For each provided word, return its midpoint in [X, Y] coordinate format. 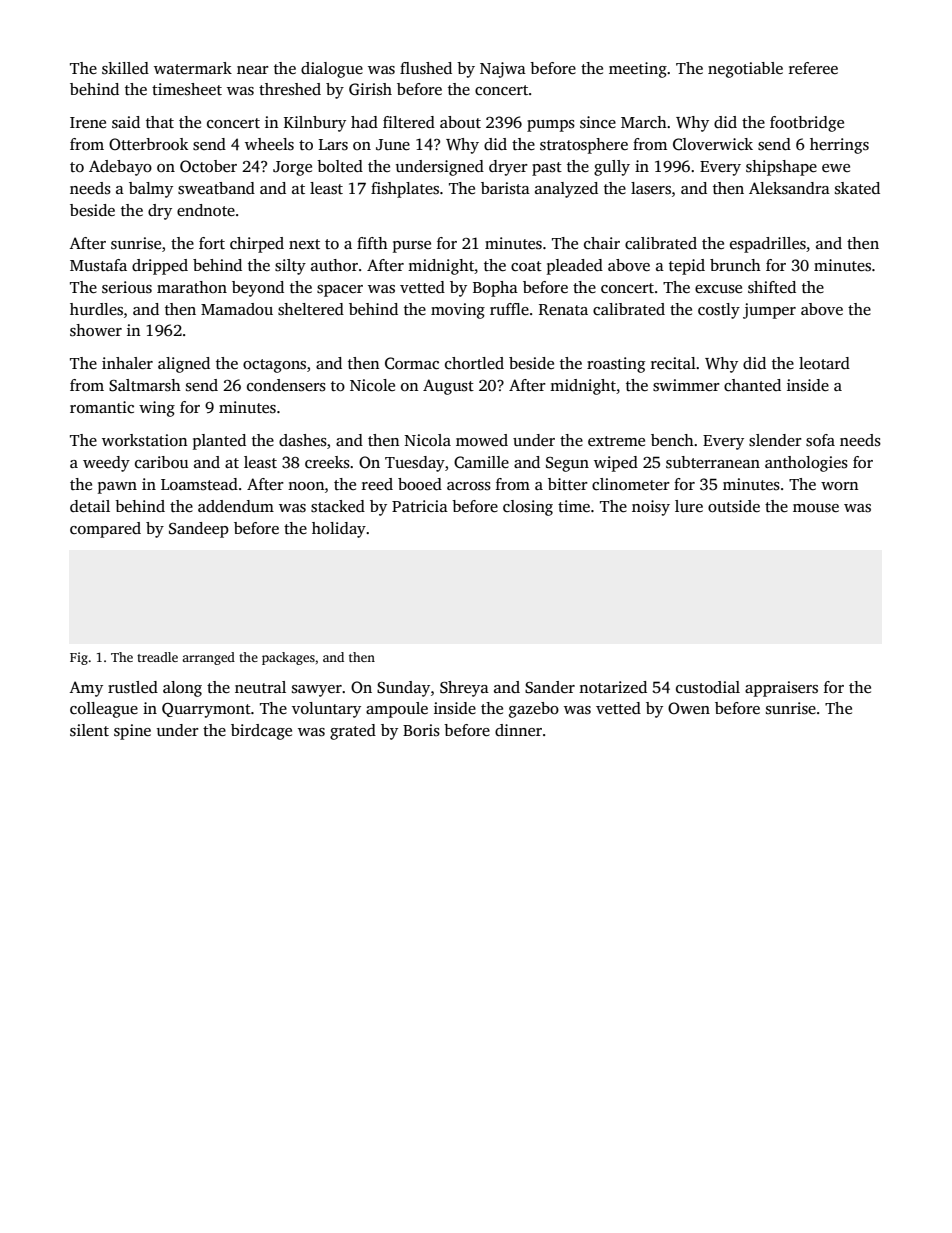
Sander [550, 687]
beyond [258, 289]
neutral [260, 687]
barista [505, 188]
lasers [651, 188]
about [460, 122]
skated [857, 188]
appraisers [781, 689]
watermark [193, 68]
